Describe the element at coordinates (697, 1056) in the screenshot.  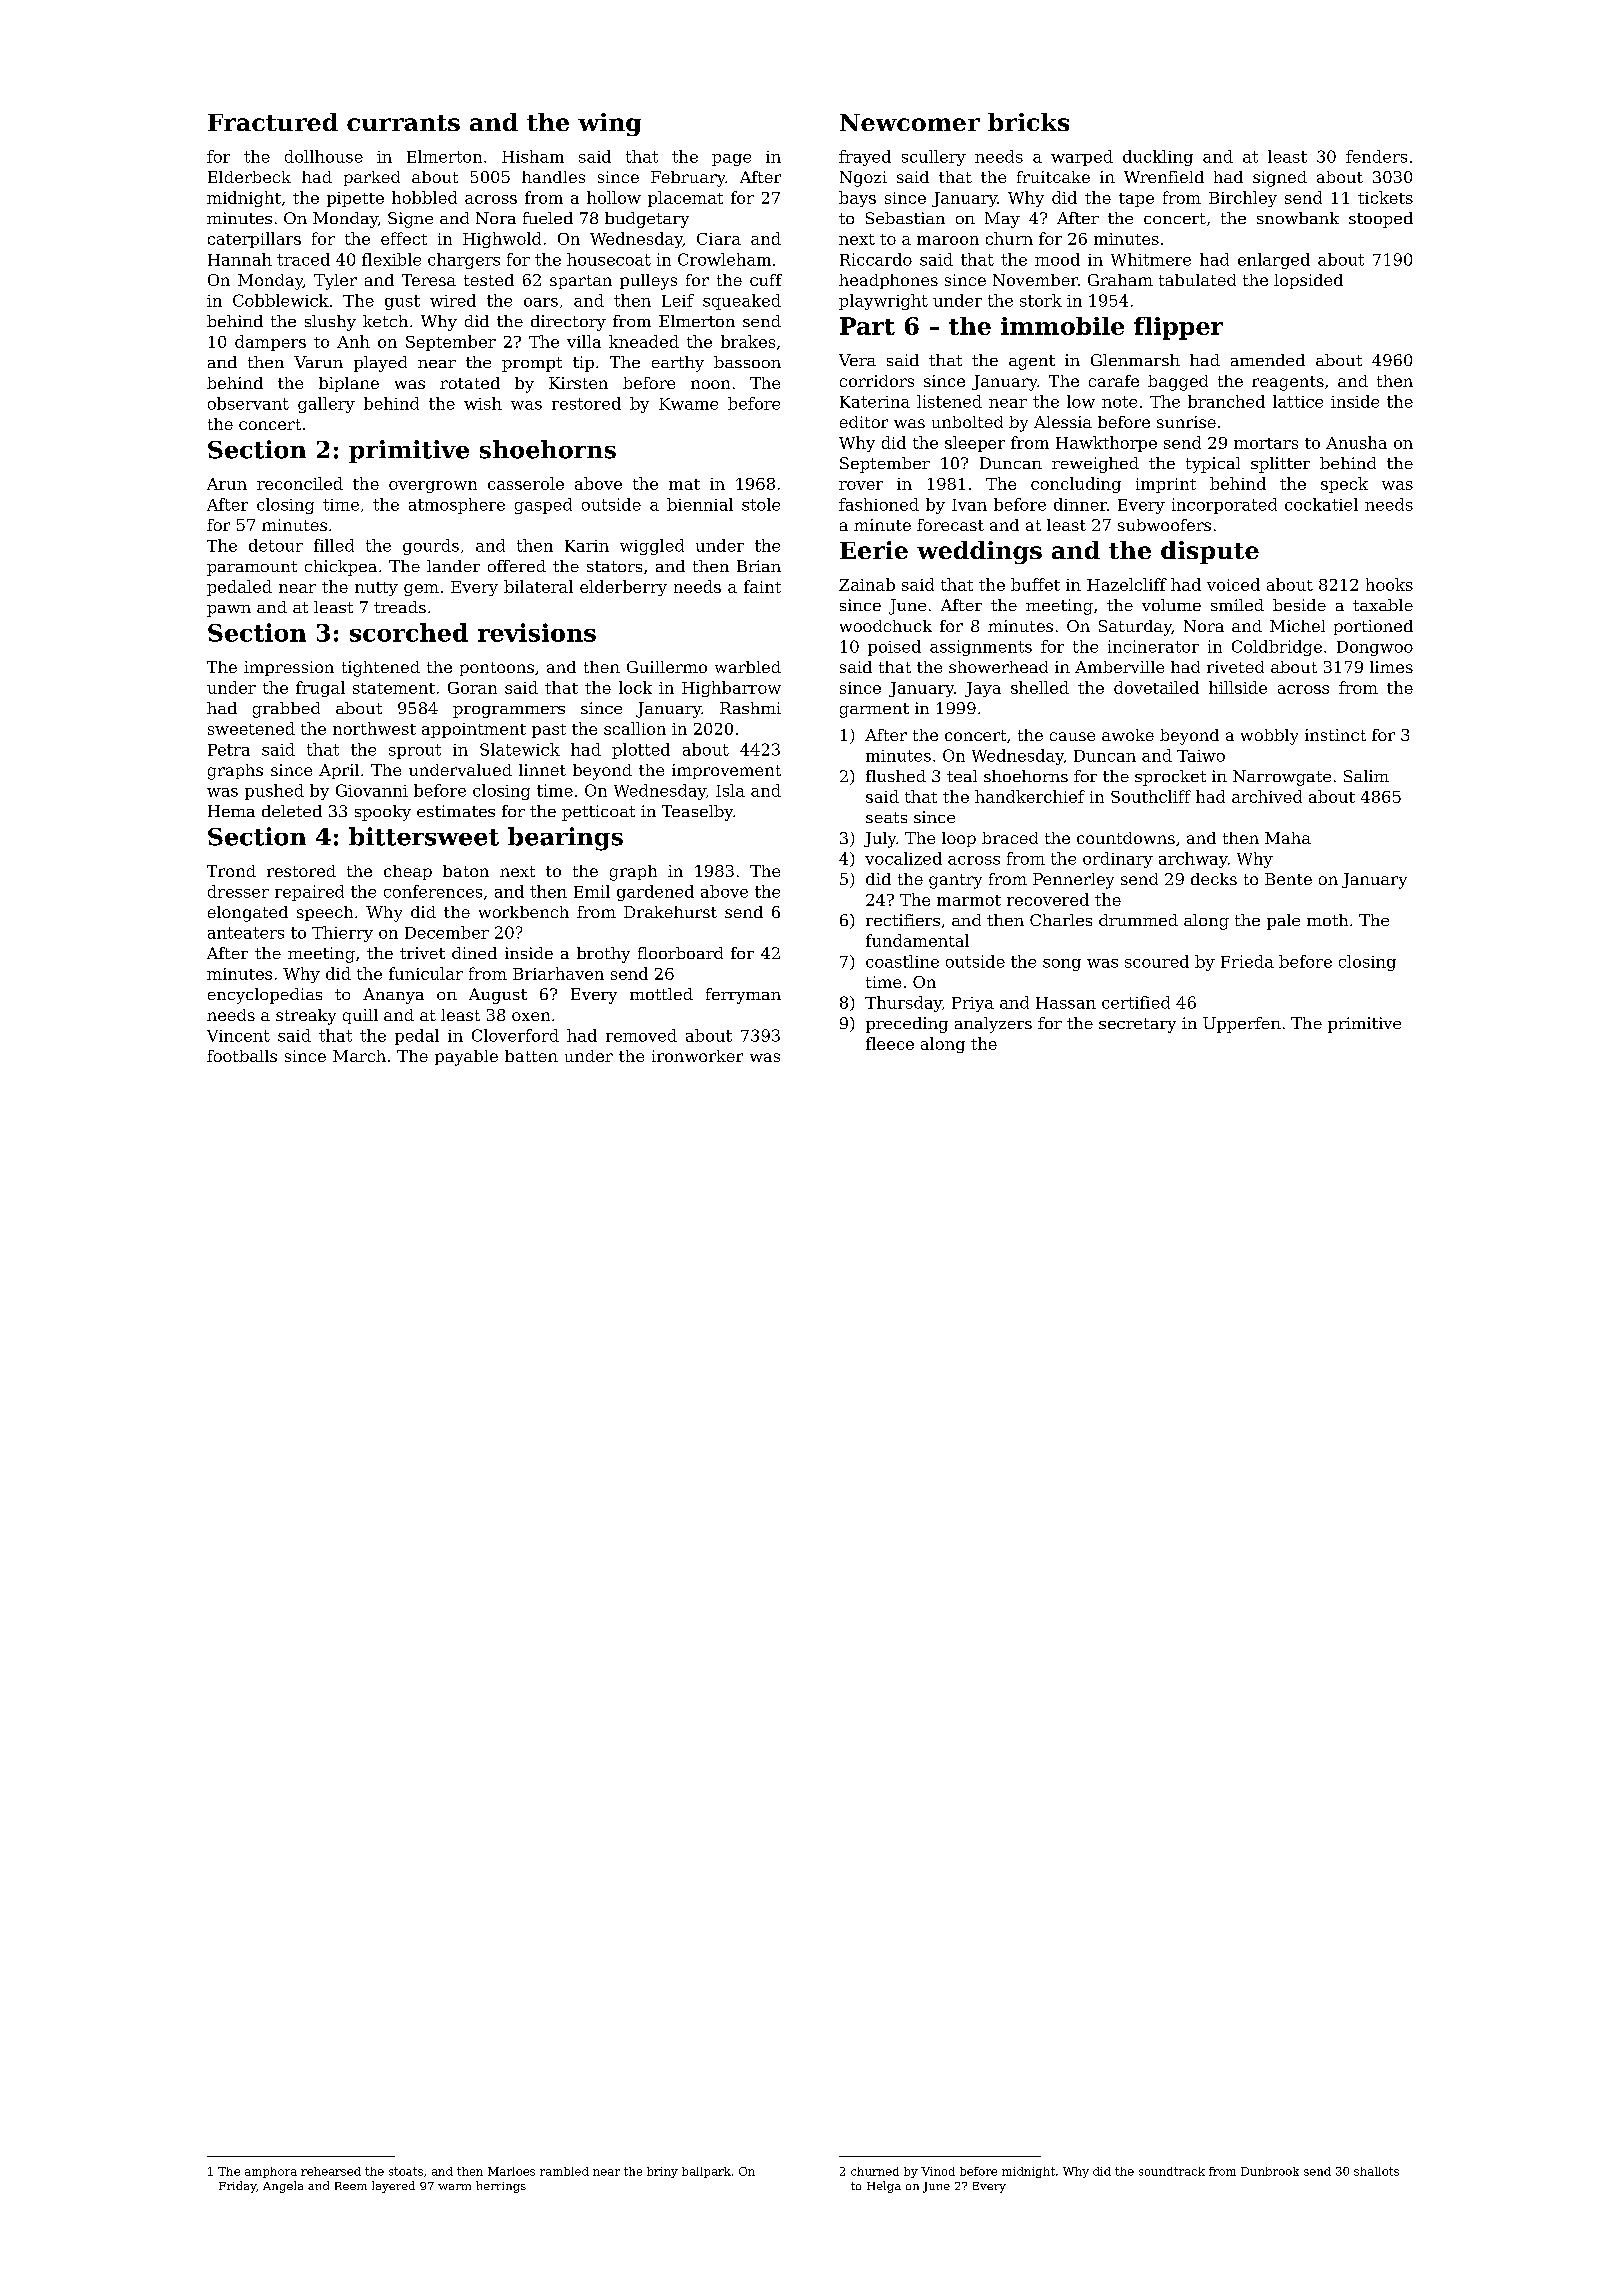
I see `ironworker` at that location.
